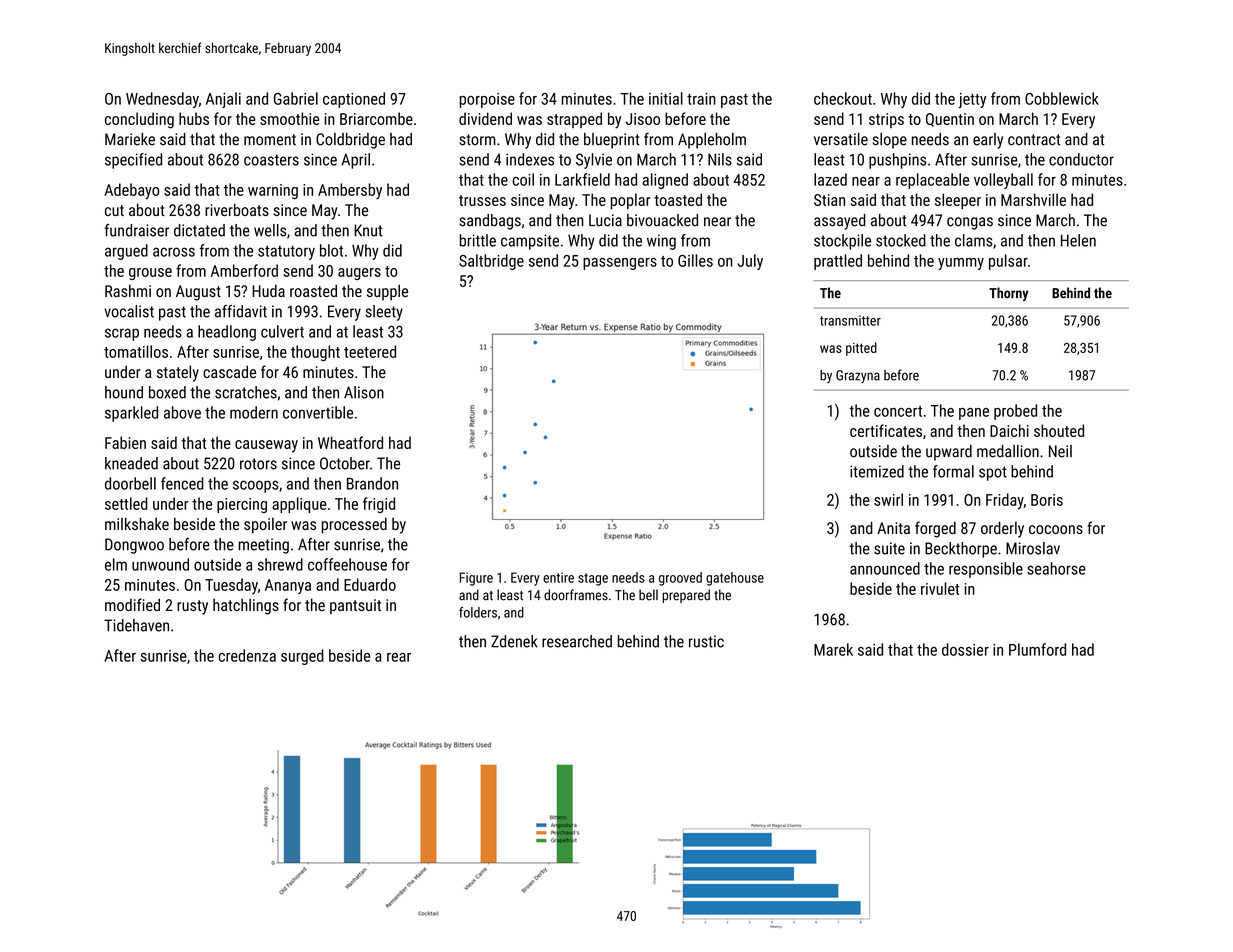 Image resolution: width=1233 pixels, height=952 pixels. Describe the element at coordinates (1008, 262) in the image. I see `pulsar` at that location.
